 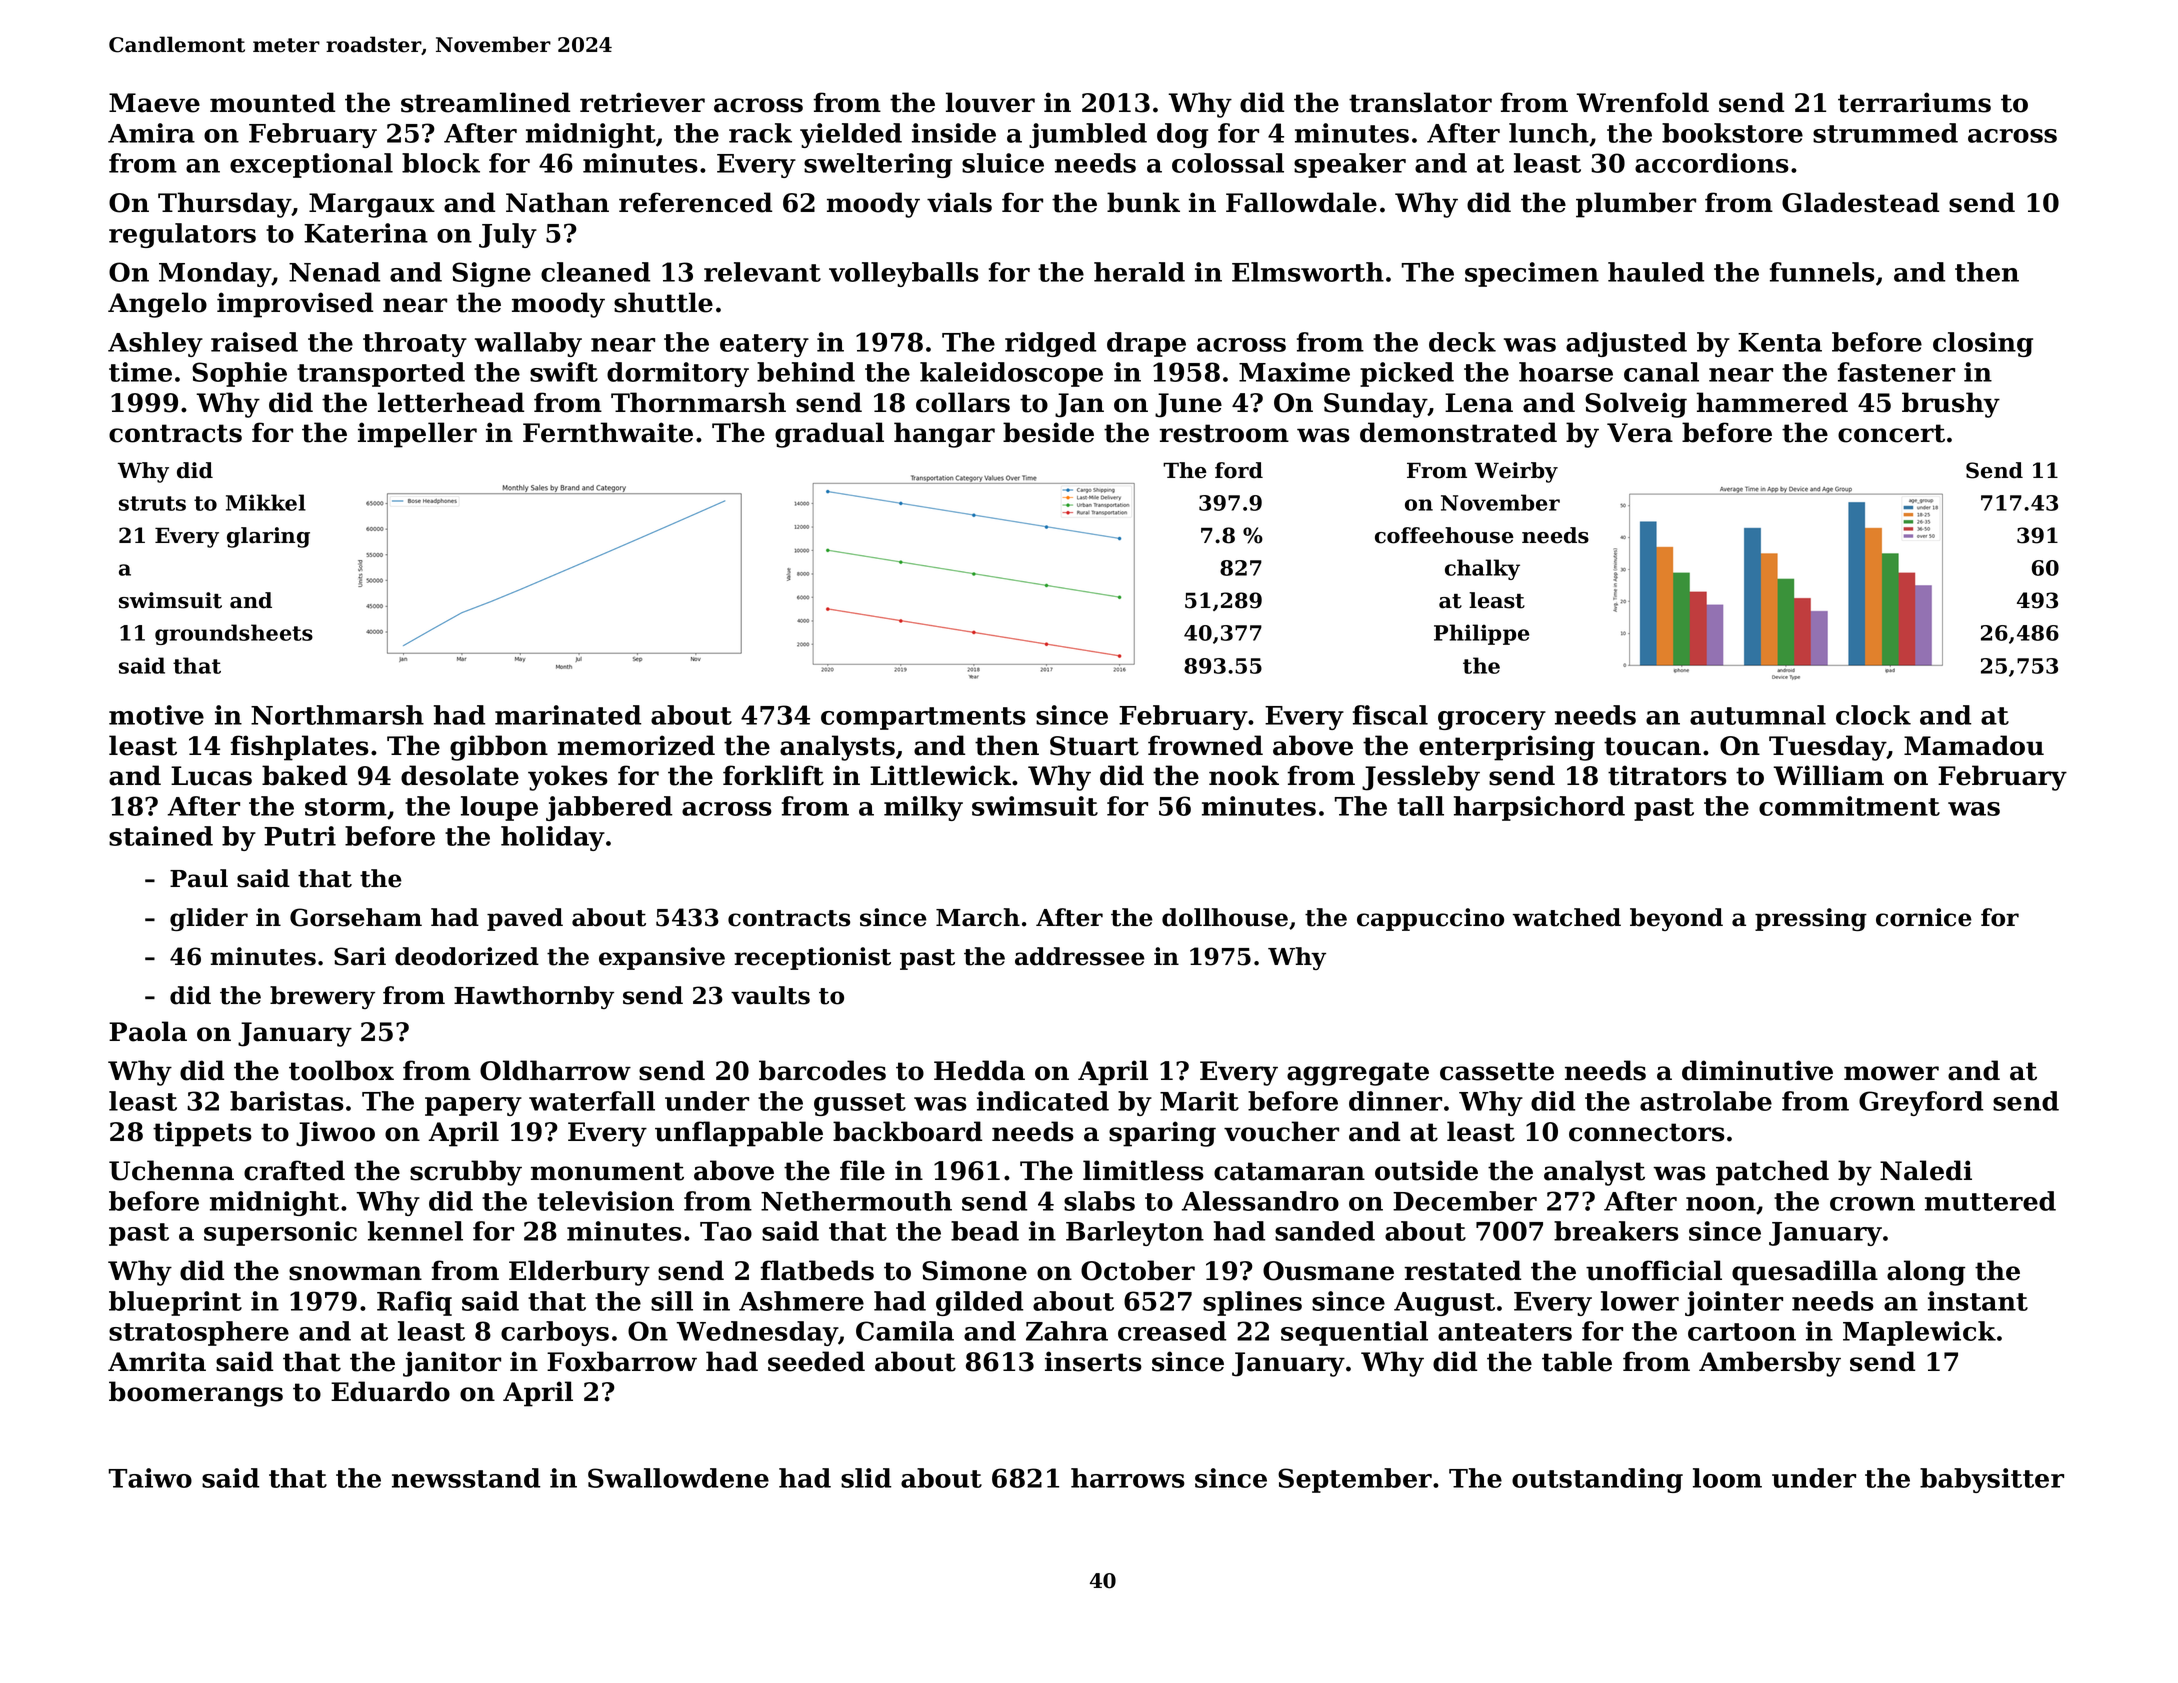 What do you see at coordinates (1080, 956) in the image?
I see `addressee` at bounding box center [1080, 956].
